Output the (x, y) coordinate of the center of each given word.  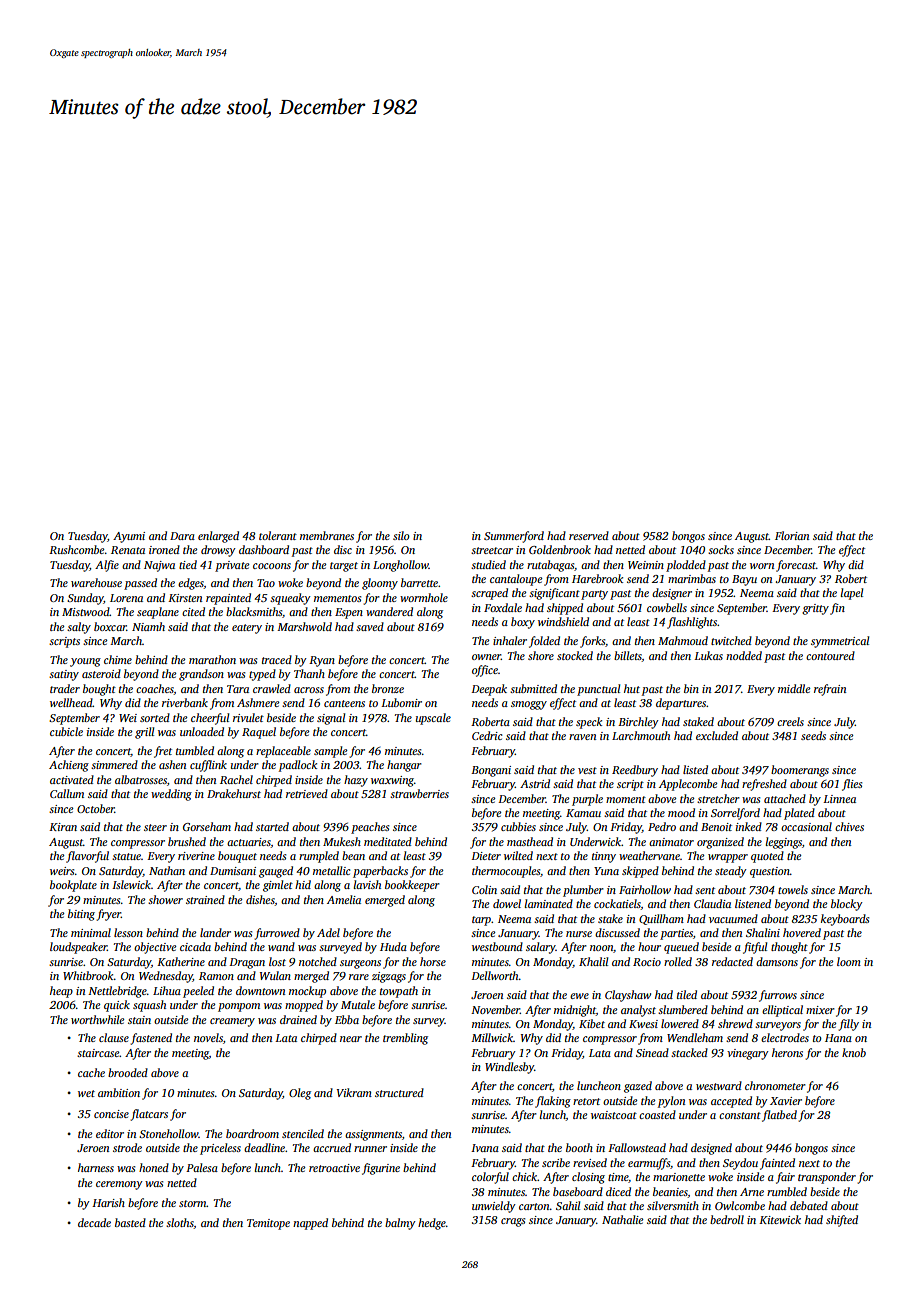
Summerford (514, 537)
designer (672, 594)
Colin (484, 889)
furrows (778, 996)
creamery (232, 1022)
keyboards (845, 920)
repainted (228, 599)
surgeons (360, 964)
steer (155, 827)
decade (94, 1222)
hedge (432, 1224)
